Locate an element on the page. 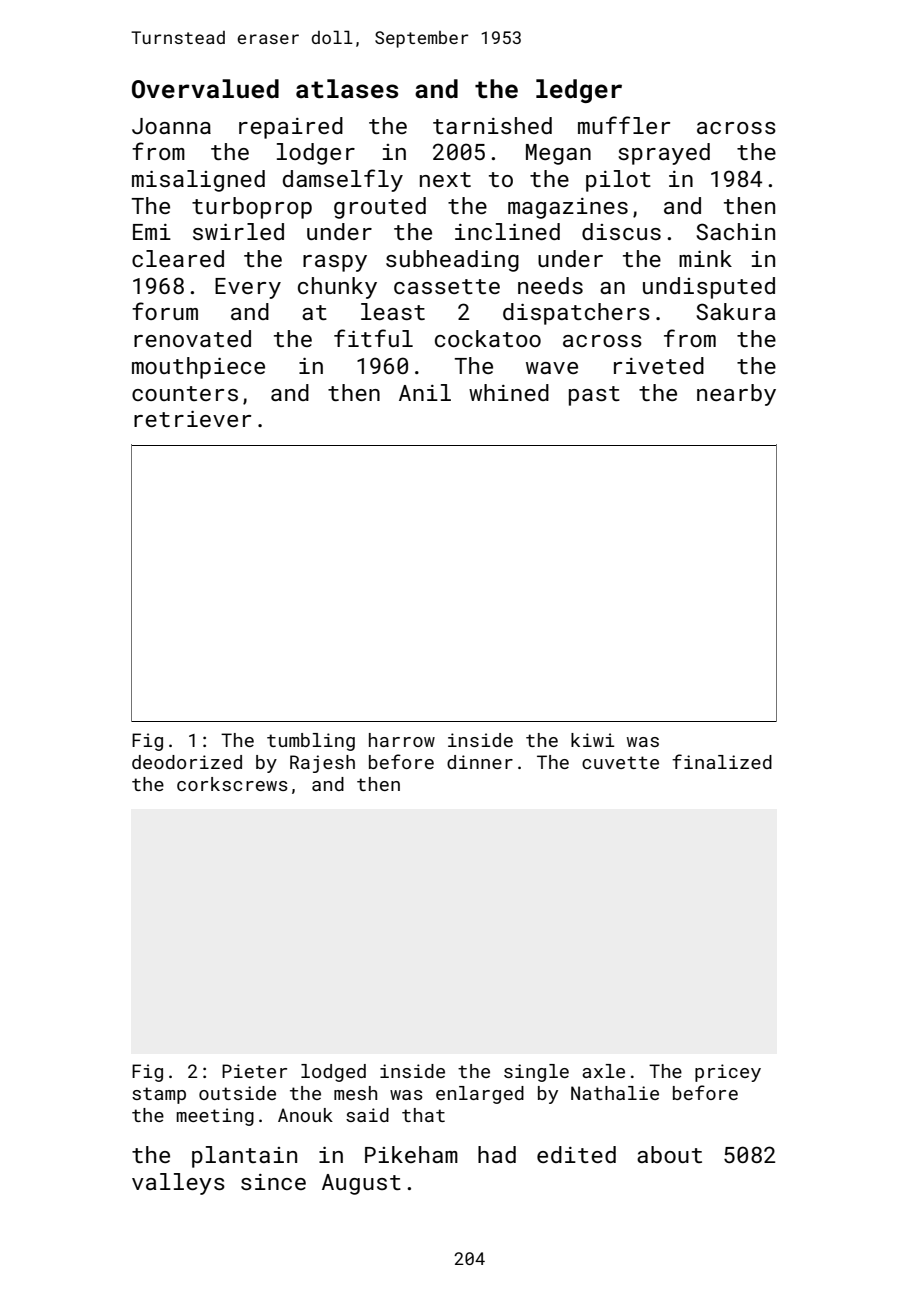  had is located at coordinates (497, 1154).
